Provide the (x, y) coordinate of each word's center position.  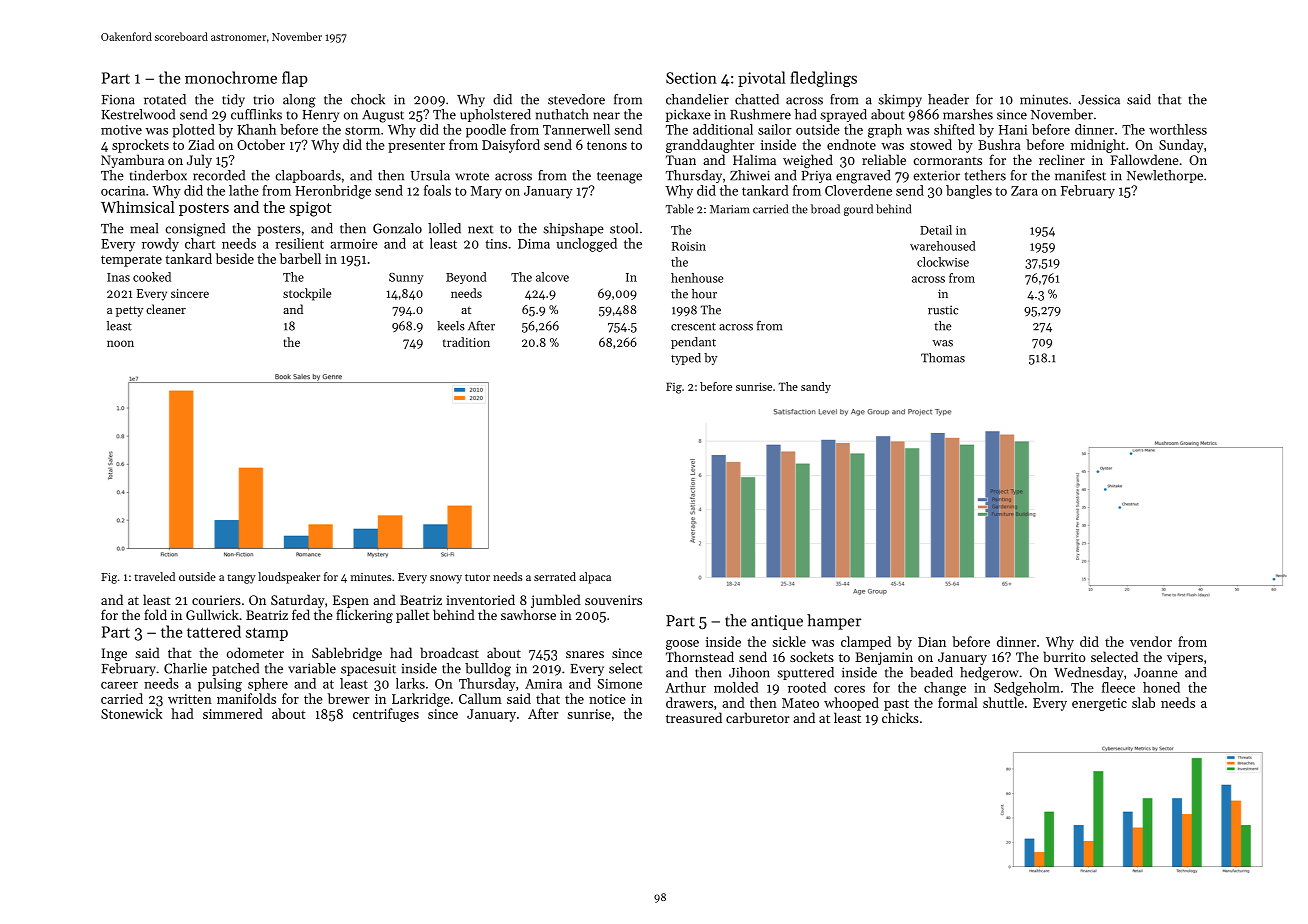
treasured (694, 717)
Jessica (1099, 100)
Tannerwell (576, 129)
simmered (233, 713)
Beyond (466, 278)
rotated (165, 99)
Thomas (943, 358)
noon (120, 343)
